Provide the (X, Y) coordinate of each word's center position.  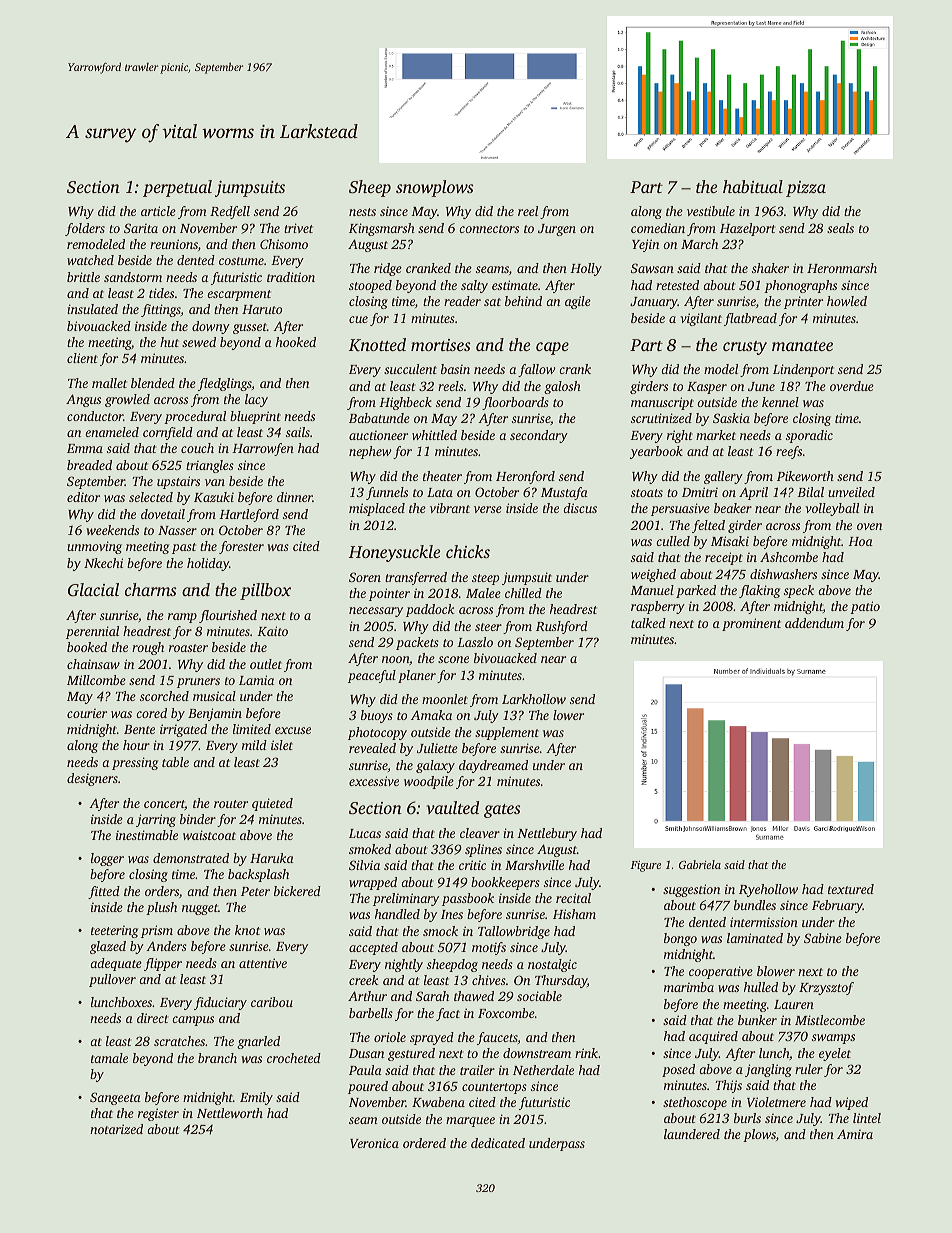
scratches (179, 1041)
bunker (757, 1020)
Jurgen (557, 230)
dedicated (498, 1143)
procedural (195, 417)
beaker (733, 508)
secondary (539, 436)
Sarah (432, 996)
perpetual (177, 188)
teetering (114, 931)
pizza (806, 189)
